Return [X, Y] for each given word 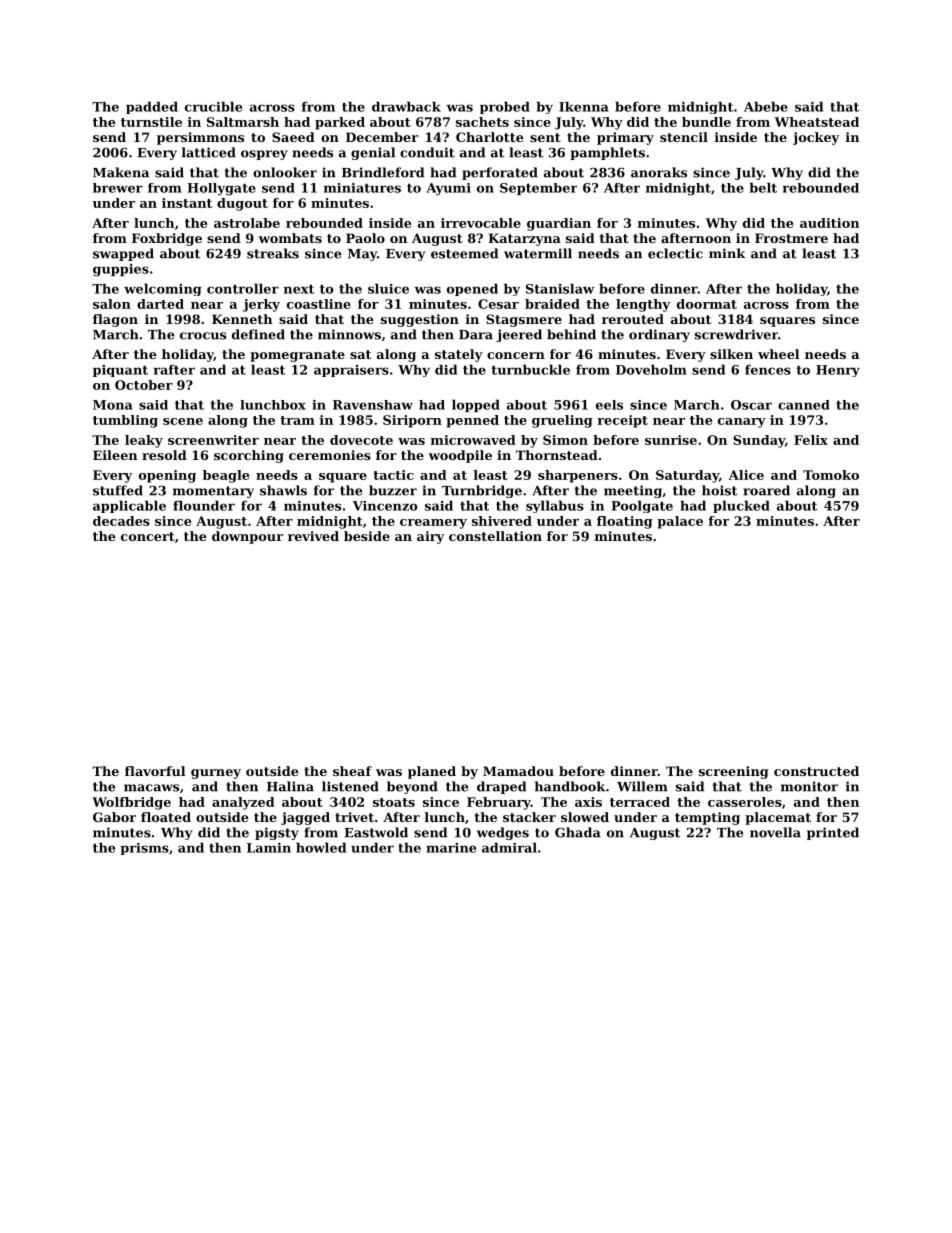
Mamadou [518, 771]
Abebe [766, 106]
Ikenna [584, 106]
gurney [216, 774]
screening [734, 772]
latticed [209, 152]
